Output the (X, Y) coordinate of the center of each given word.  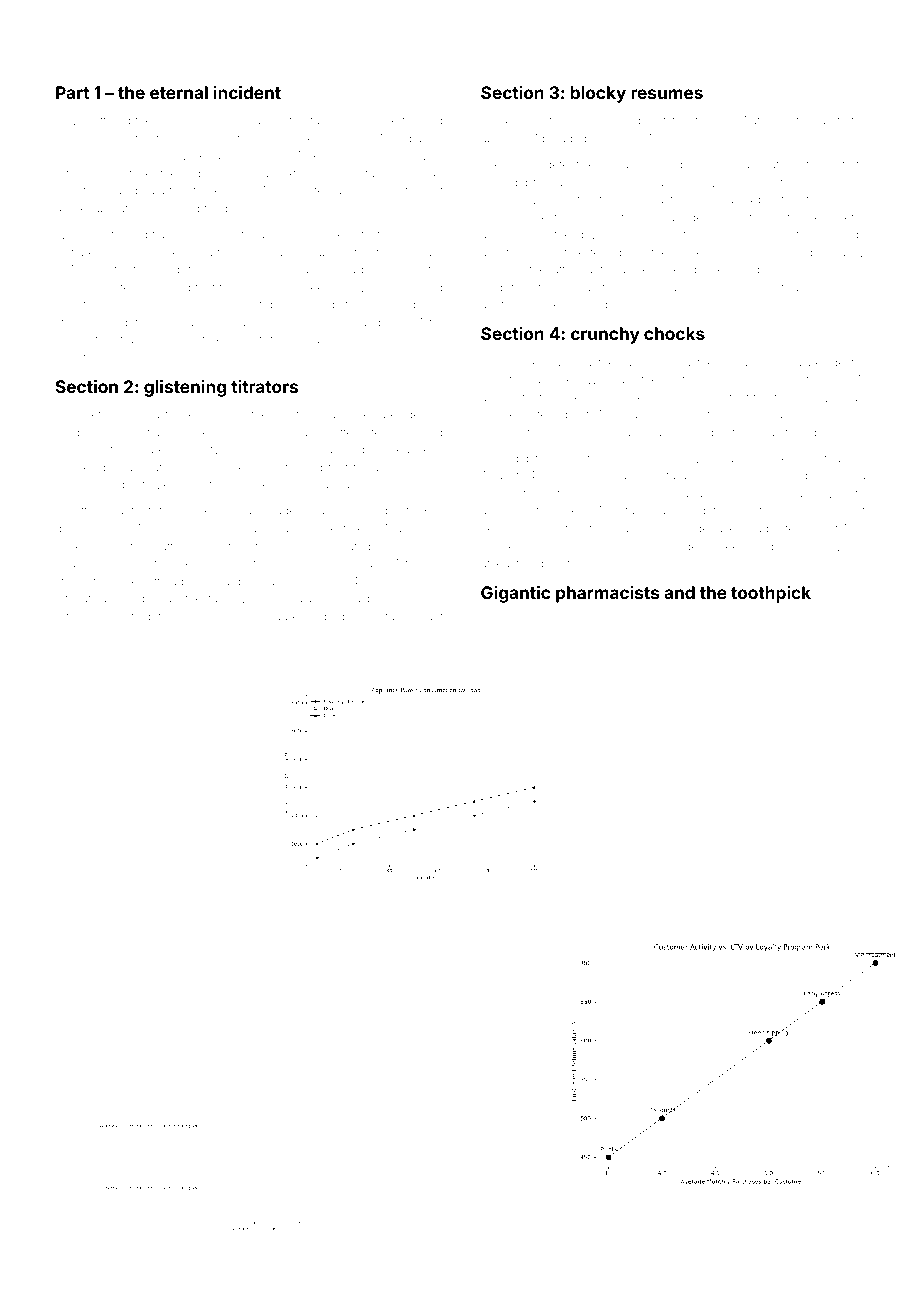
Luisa (684, 397)
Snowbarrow (677, 287)
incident (247, 92)
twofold (422, 120)
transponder (409, 253)
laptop (152, 235)
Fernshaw (673, 458)
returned (539, 432)
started (850, 120)
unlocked (390, 304)
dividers (77, 528)
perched (257, 617)
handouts (506, 493)
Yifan (741, 362)
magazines (164, 307)
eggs (202, 417)
